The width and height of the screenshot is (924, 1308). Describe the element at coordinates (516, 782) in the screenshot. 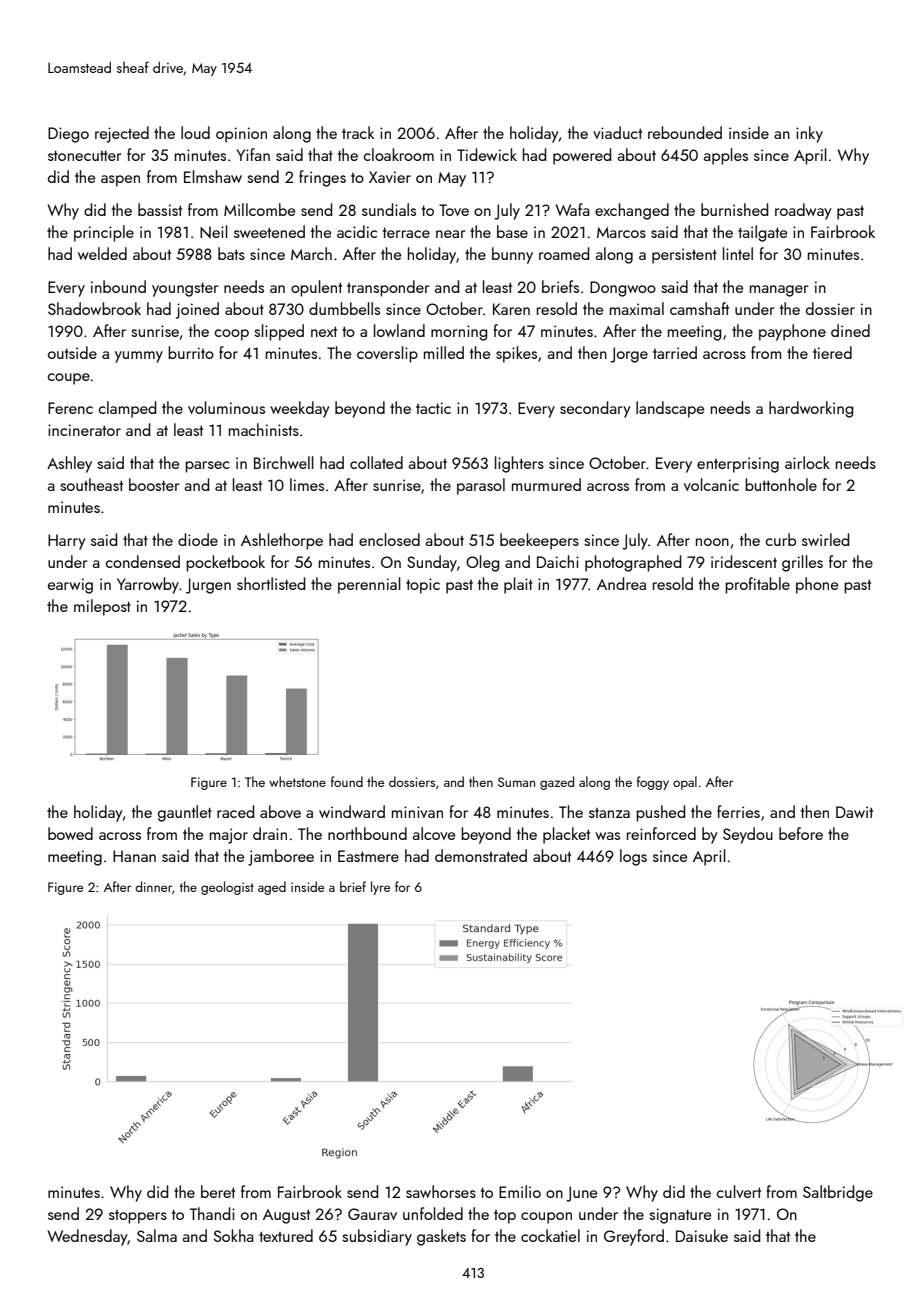

I see `Suman` at that location.
